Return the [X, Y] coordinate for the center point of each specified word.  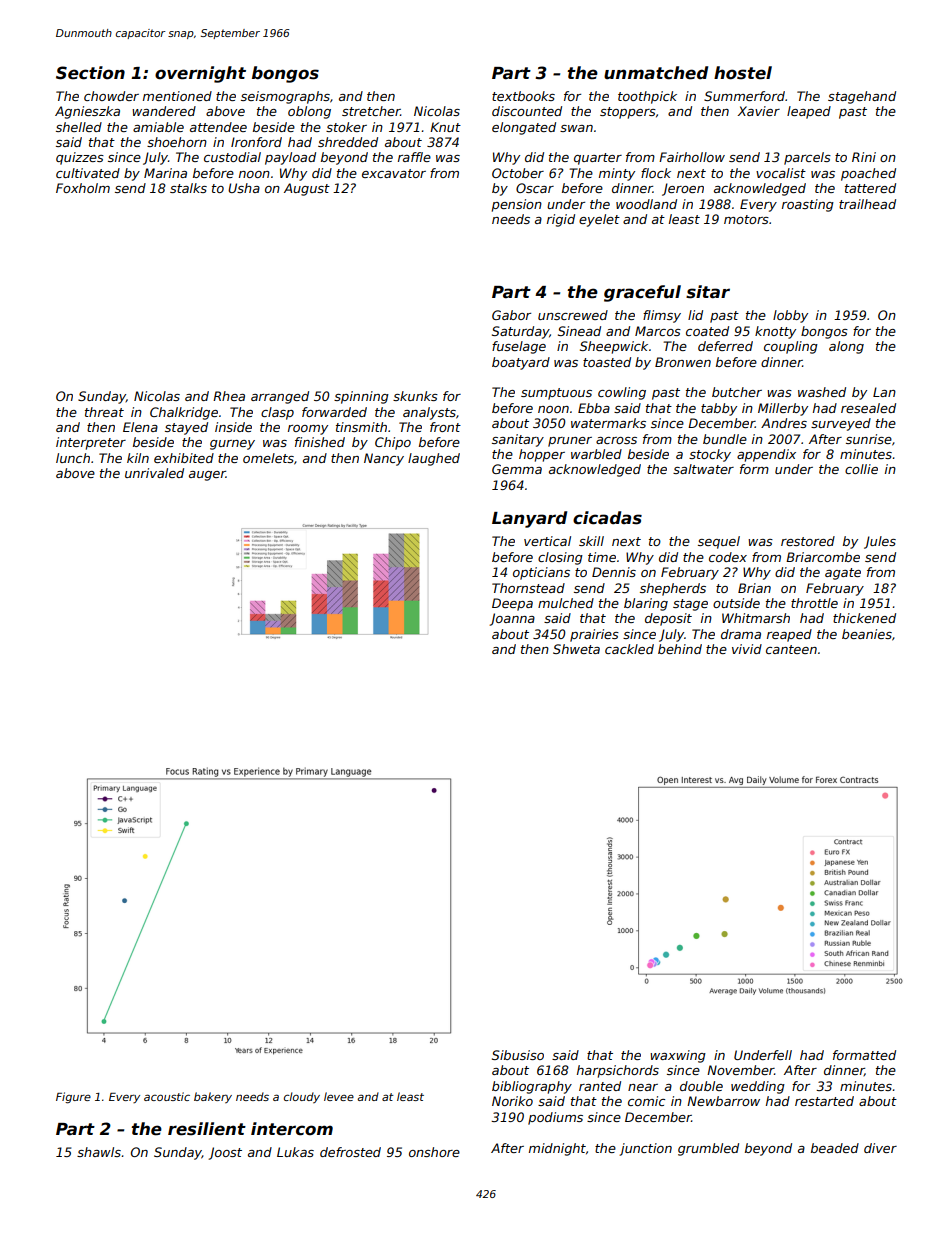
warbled [596, 454]
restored [808, 541]
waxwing [678, 1056]
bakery [213, 1097]
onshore [434, 1152]
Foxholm [83, 188]
